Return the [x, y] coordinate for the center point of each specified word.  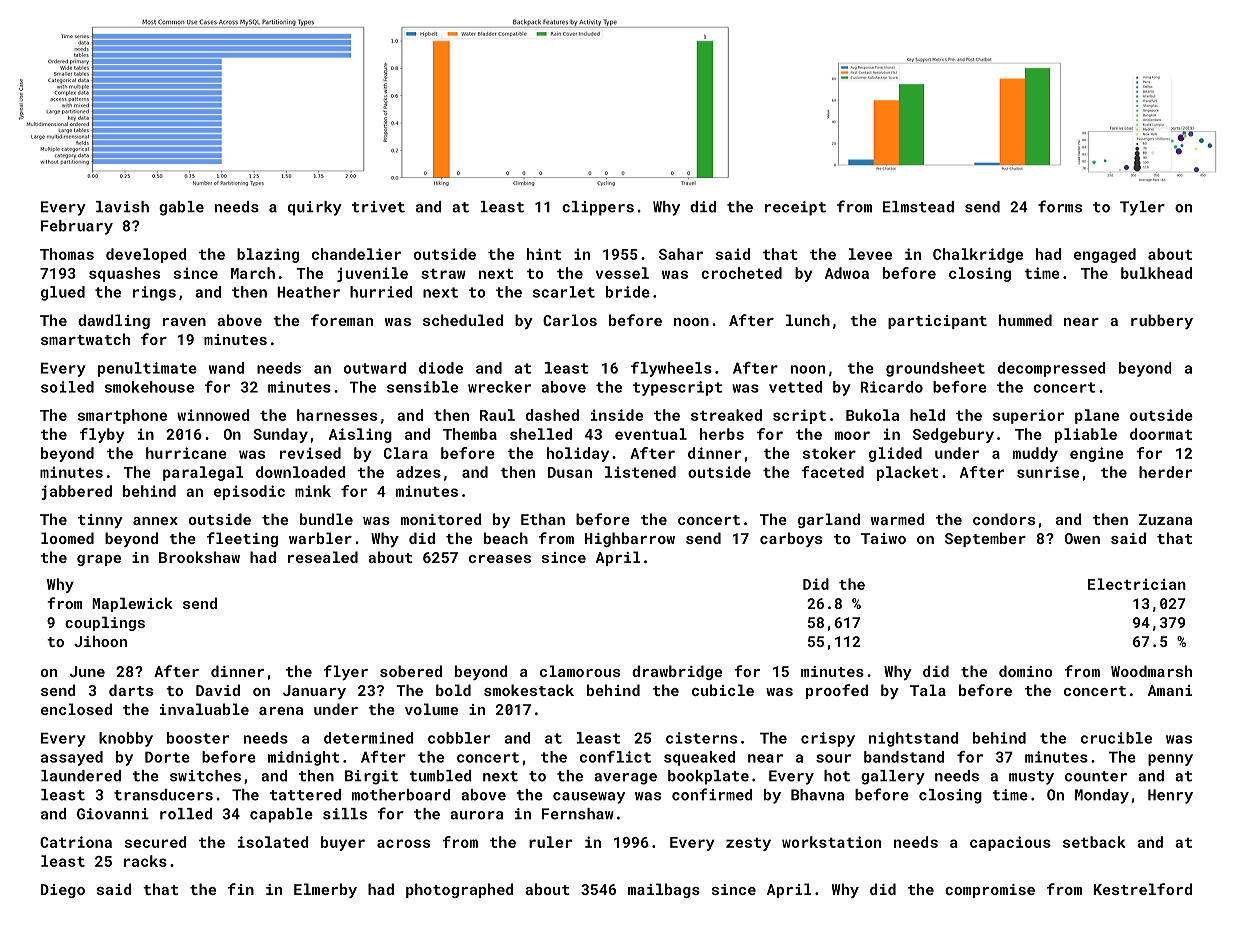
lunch [808, 320]
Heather [308, 292]
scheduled [463, 320]
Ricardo [891, 387]
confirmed [712, 794]
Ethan [543, 519]
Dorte [167, 757]
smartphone [122, 416]
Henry [1170, 796]
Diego [63, 891]
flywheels [671, 369]
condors [1004, 519]
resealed [323, 557]
